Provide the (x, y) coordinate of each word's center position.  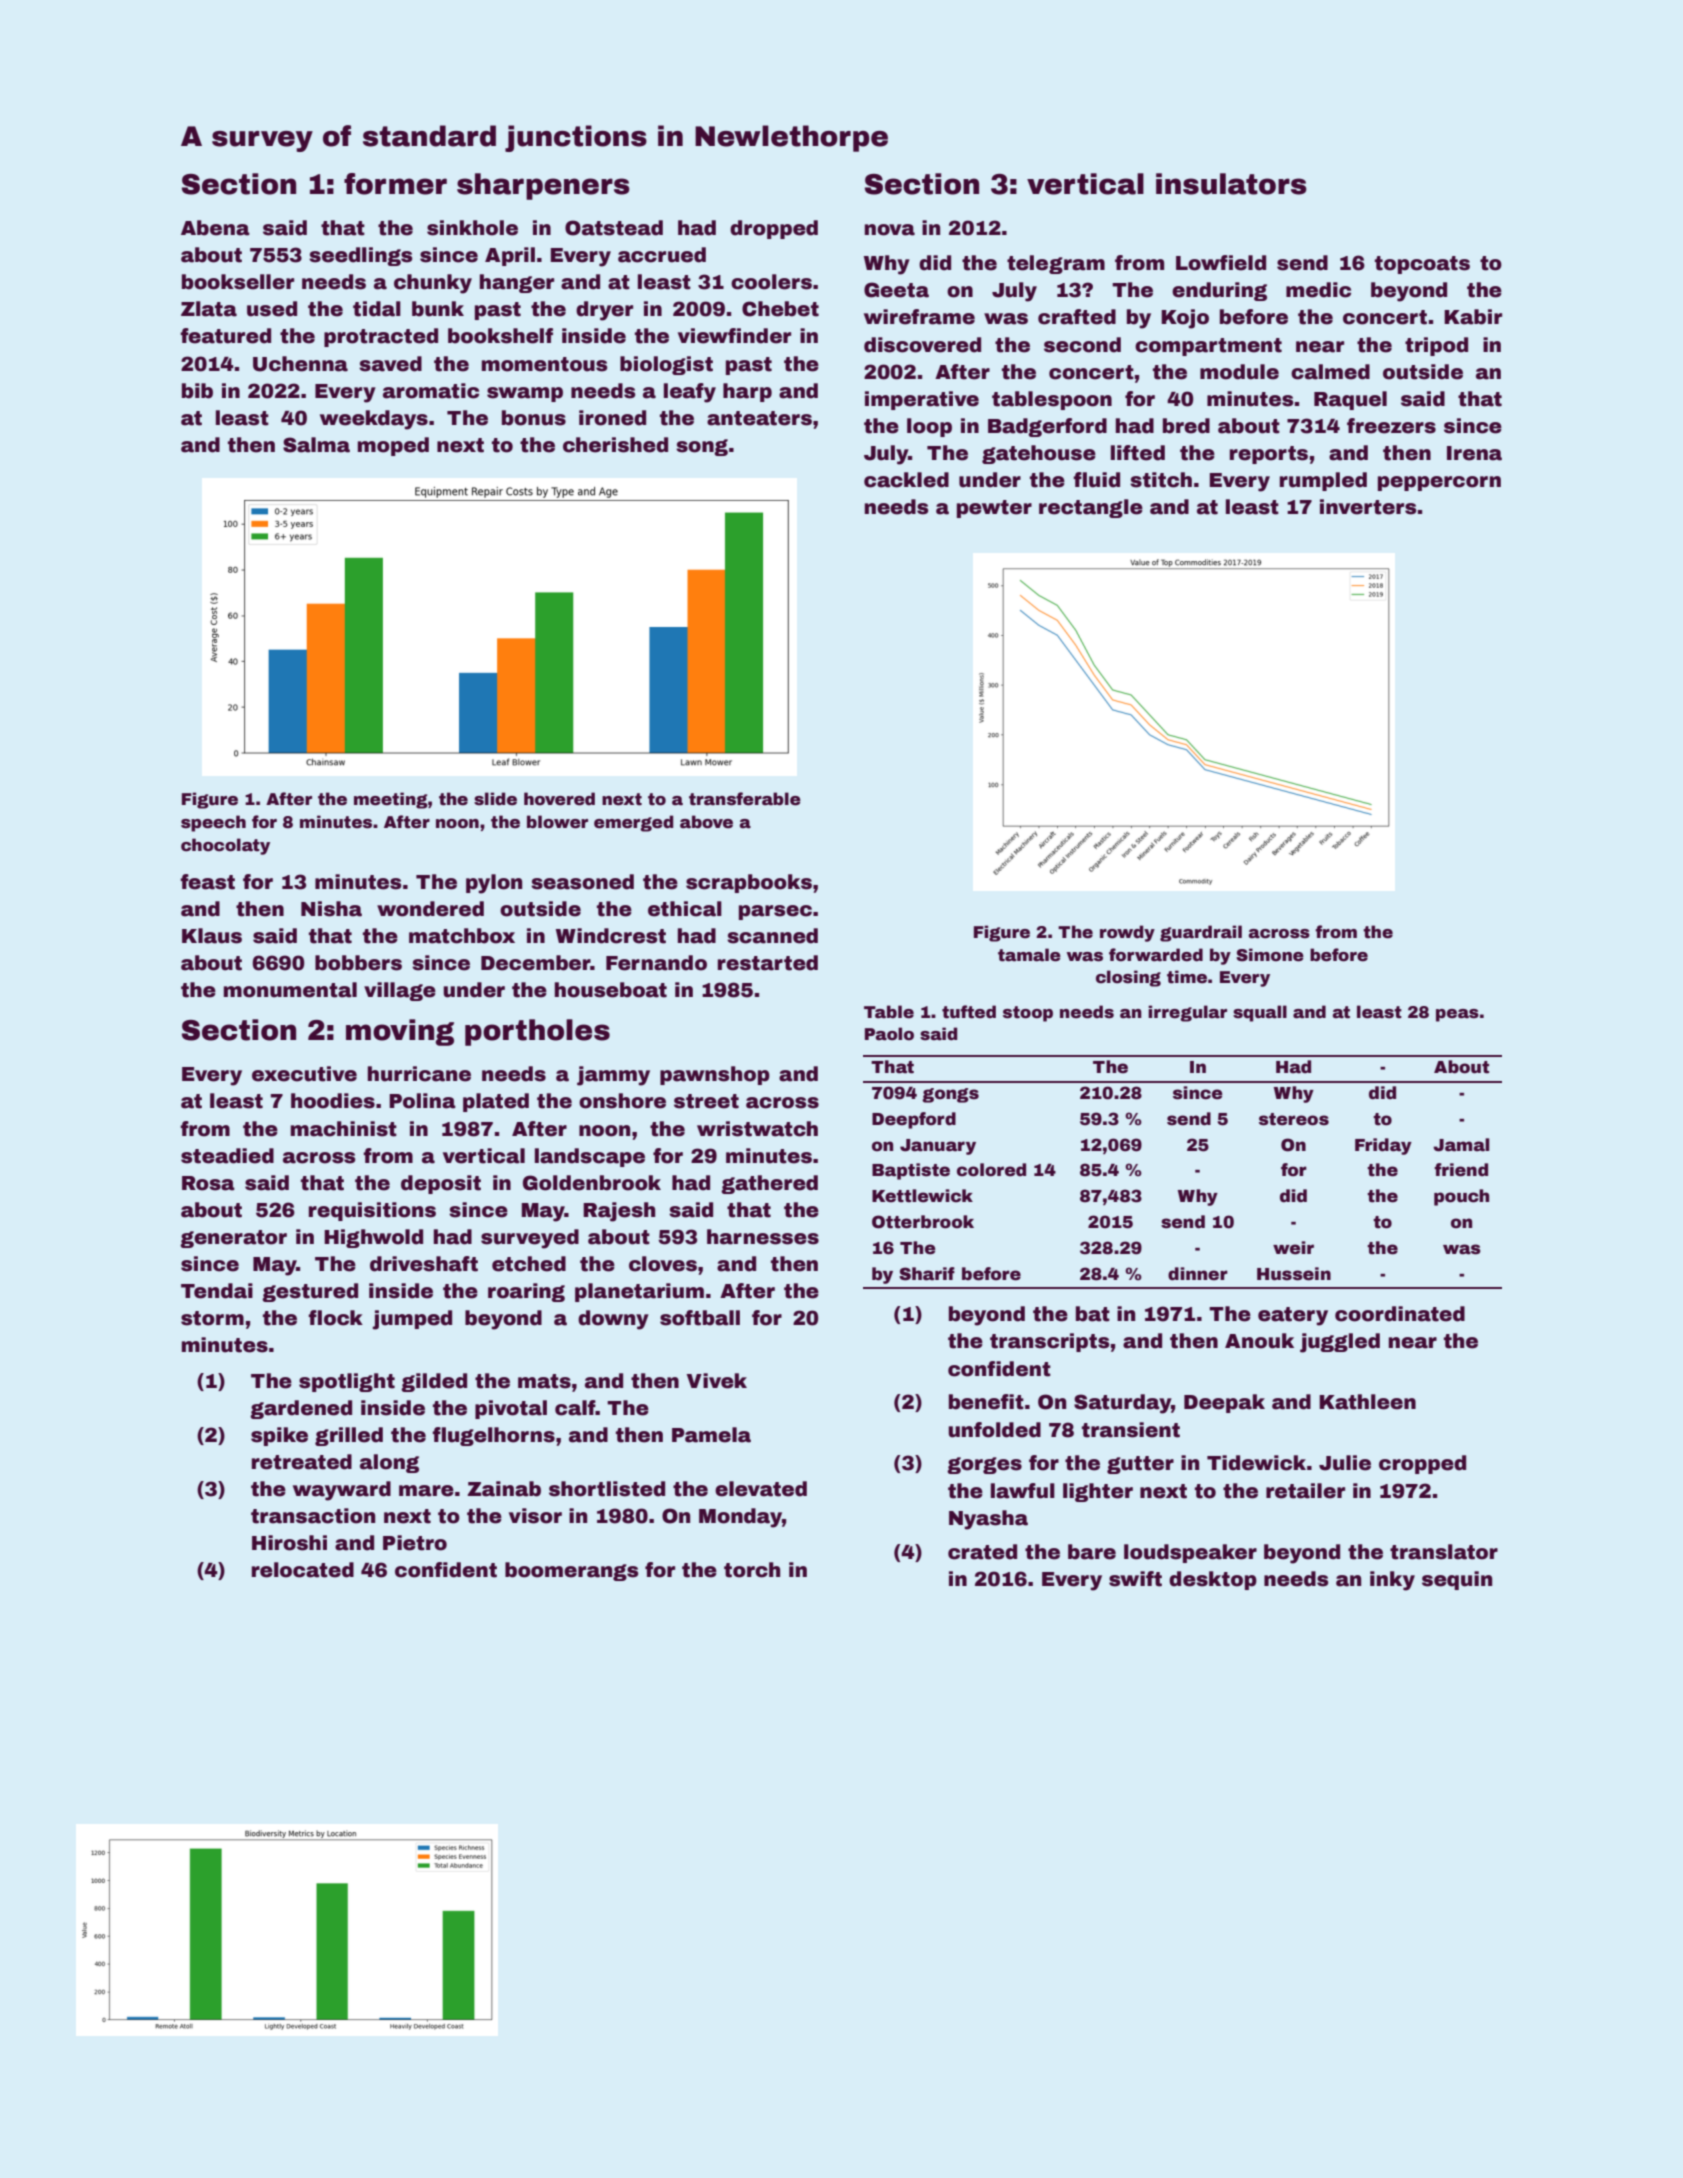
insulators (1231, 184)
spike (279, 1436)
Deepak (1224, 1403)
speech (213, 823)
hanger (517, 283)
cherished (615, 445)
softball (700, 1318)
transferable (745, 799)
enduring (1219, 291)
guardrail (1201, 933)
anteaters (759, 418)
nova (890, 230)
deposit (441, 1184)
